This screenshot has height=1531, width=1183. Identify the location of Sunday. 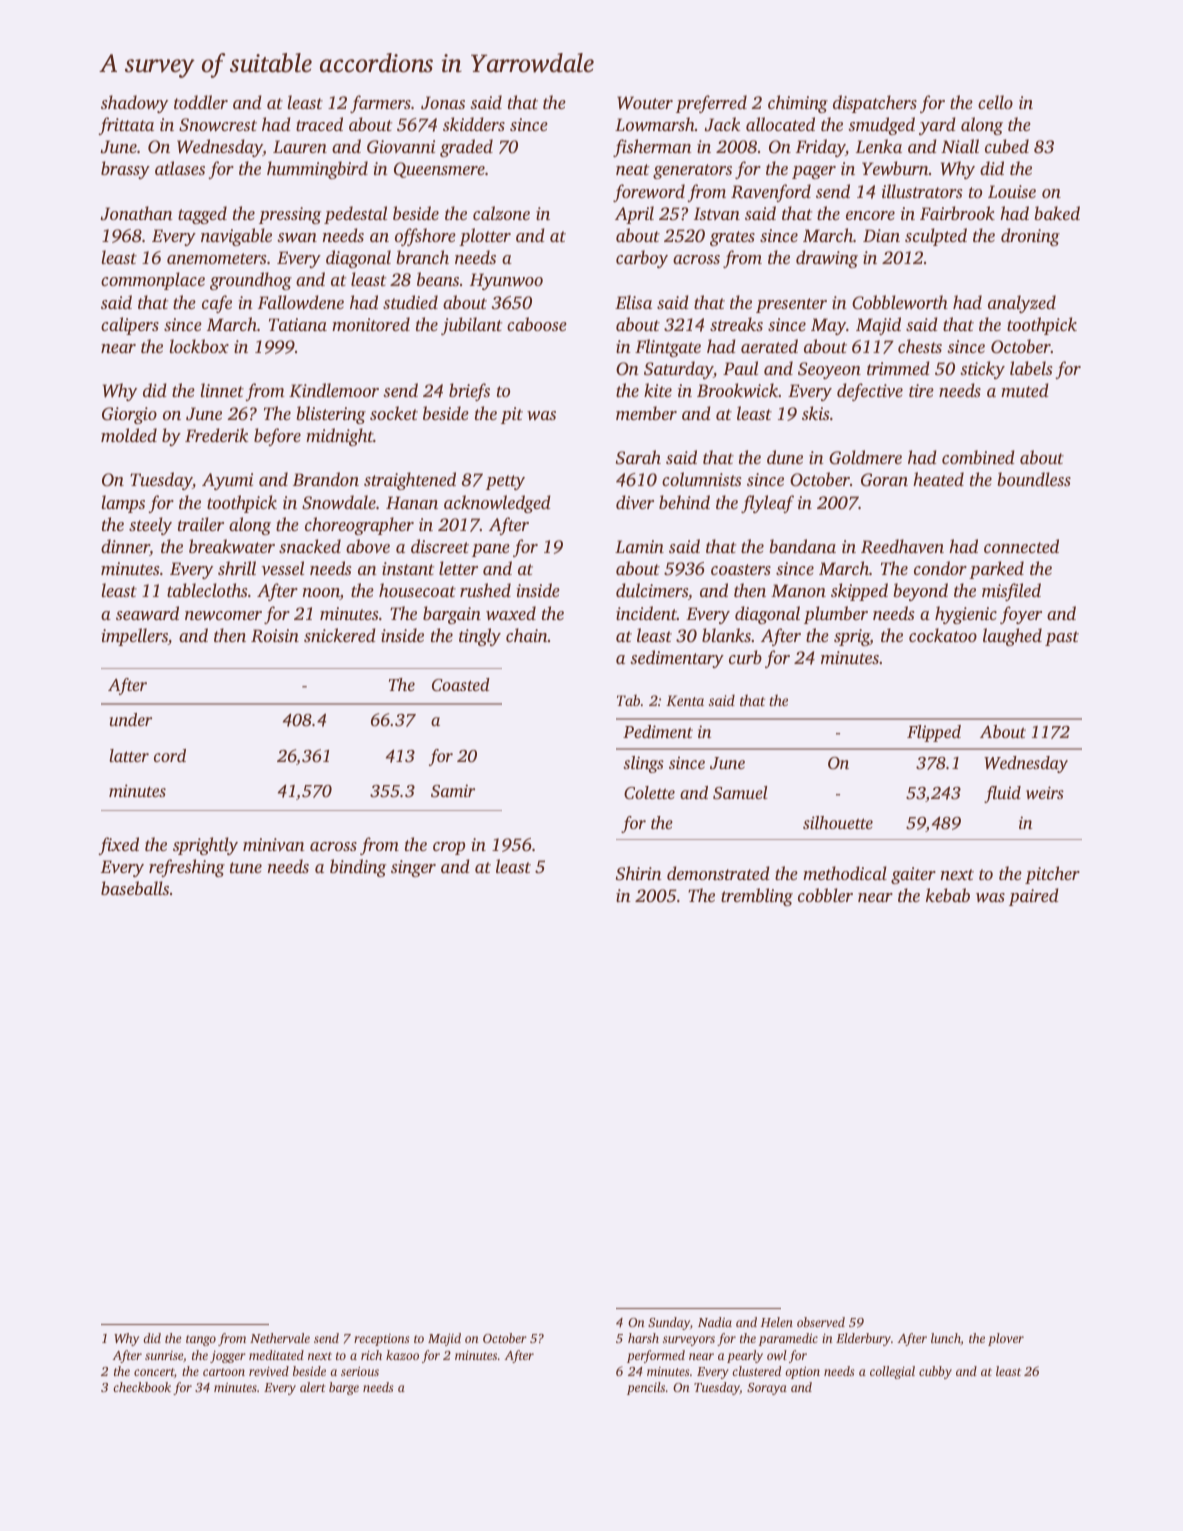
(669, 1323).
